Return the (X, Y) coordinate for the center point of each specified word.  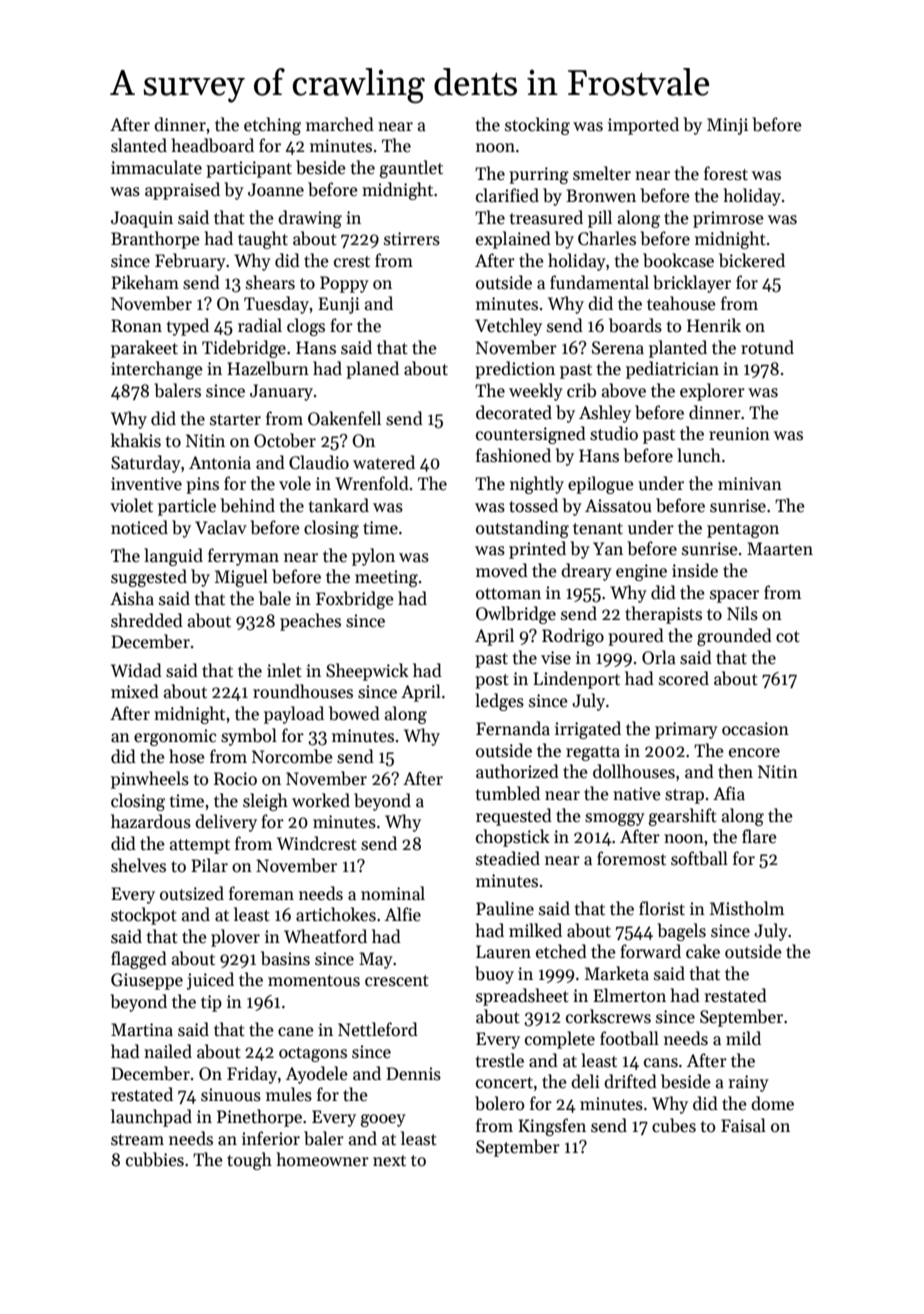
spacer (734, 596)
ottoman (508, 594)
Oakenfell (344, 418)
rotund (767, 347)
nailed (168, 1051)
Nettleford (378, 1029)
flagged (139, 960)
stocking (537, 126)
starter (235, 420)
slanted (139, 145)
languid (173, 557)
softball (699, 858)
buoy (494, 975)
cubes (674, 1125)
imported (643, 126)
